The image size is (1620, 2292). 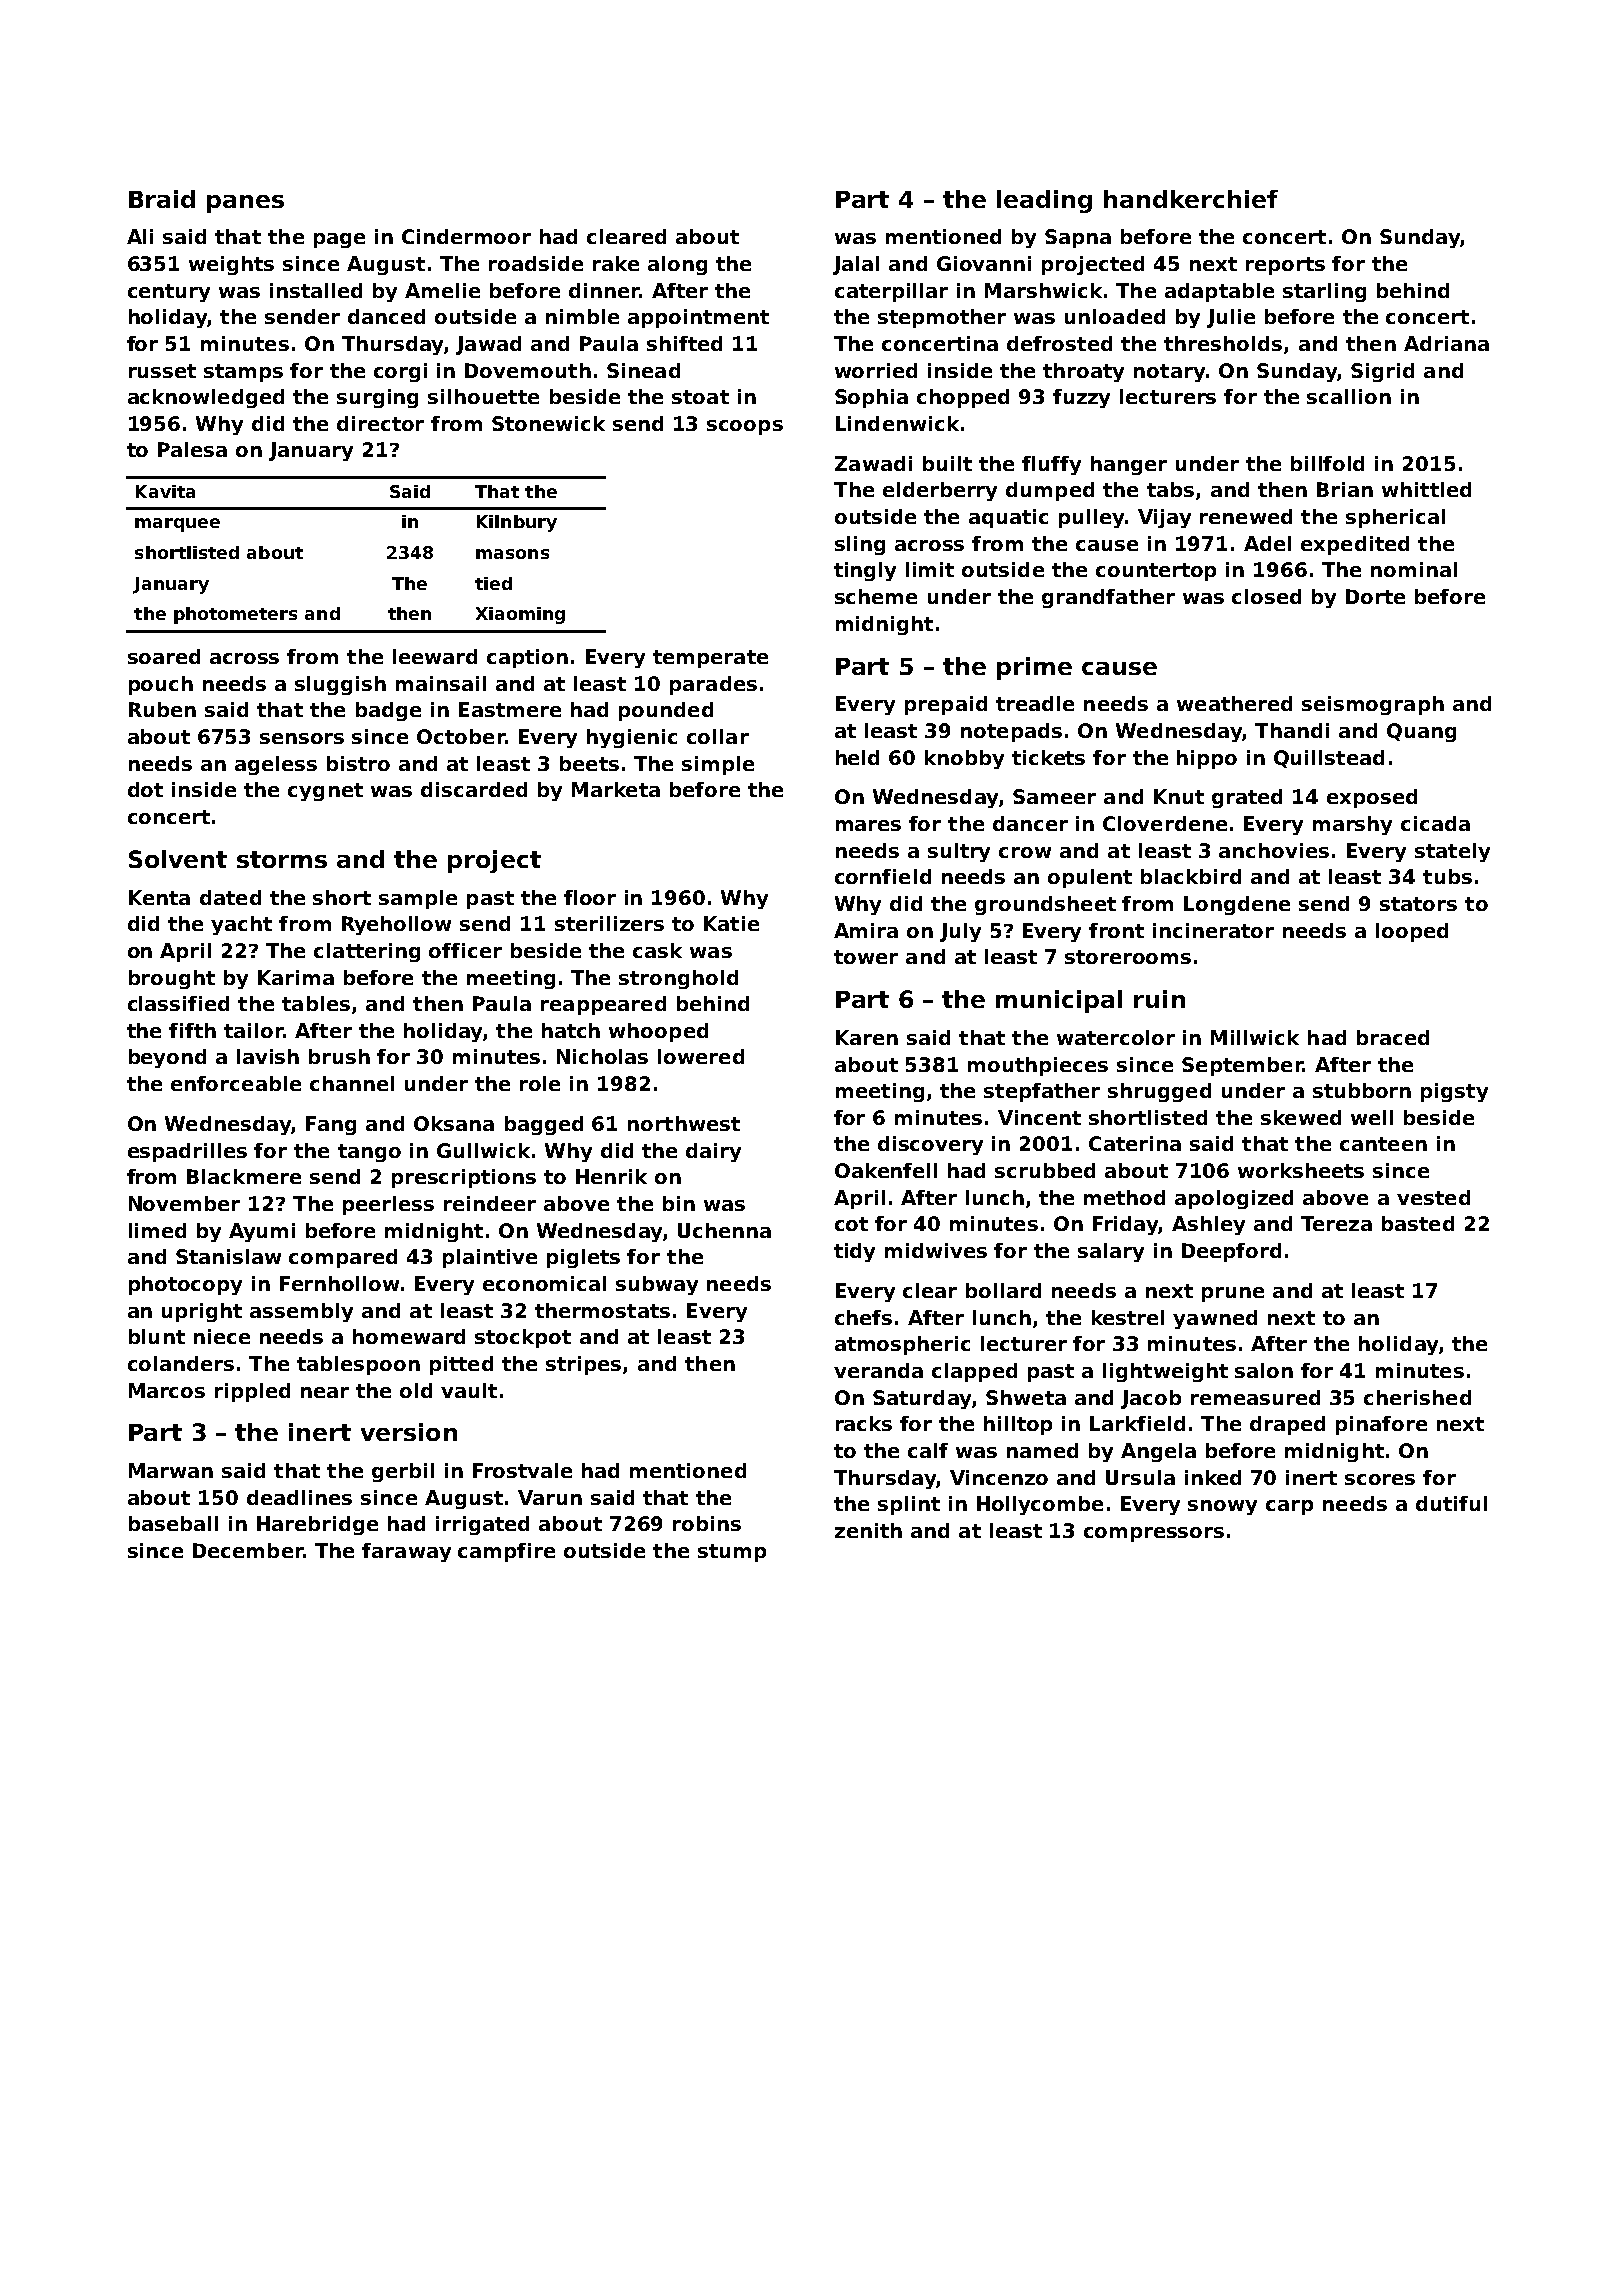 I want to click on cot, so click(x=851, y=1224).
